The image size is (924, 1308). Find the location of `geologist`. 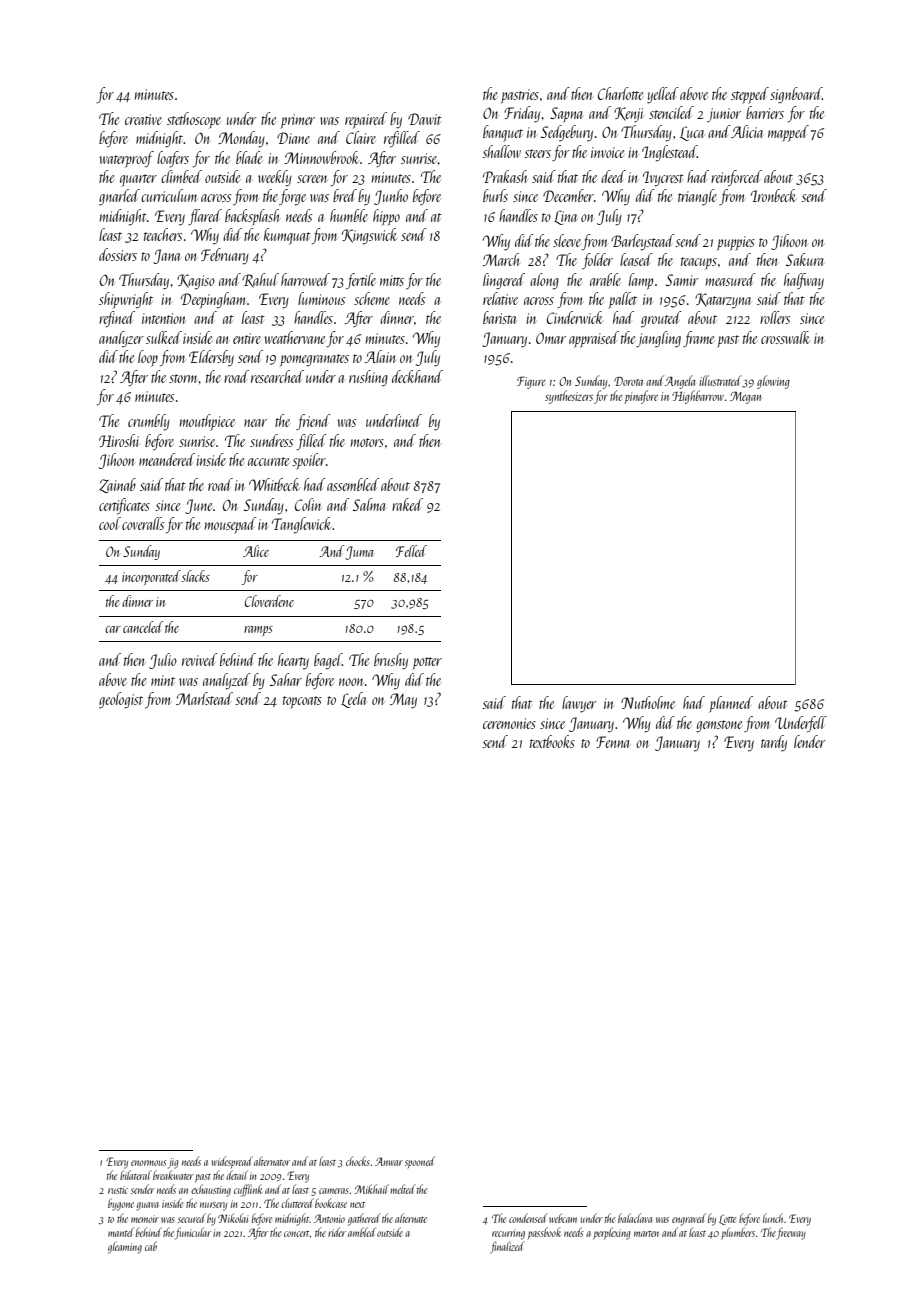

geologist is located at coordinates (121, 700).
